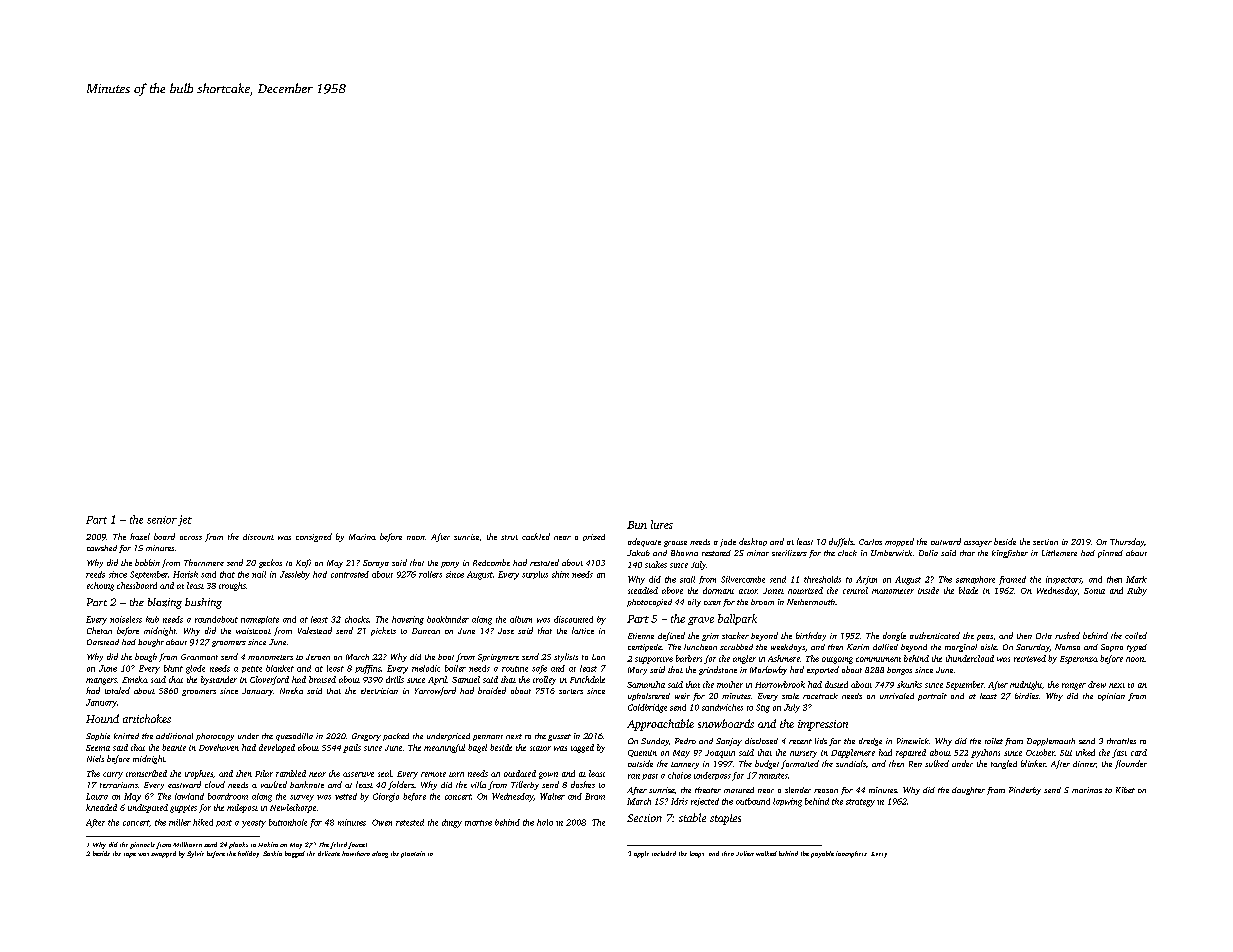 This image has height=952, width=1233. What do you see at coordinates (102, 718) in the image?
I see `Hound` at bounding box center [102, 718].
